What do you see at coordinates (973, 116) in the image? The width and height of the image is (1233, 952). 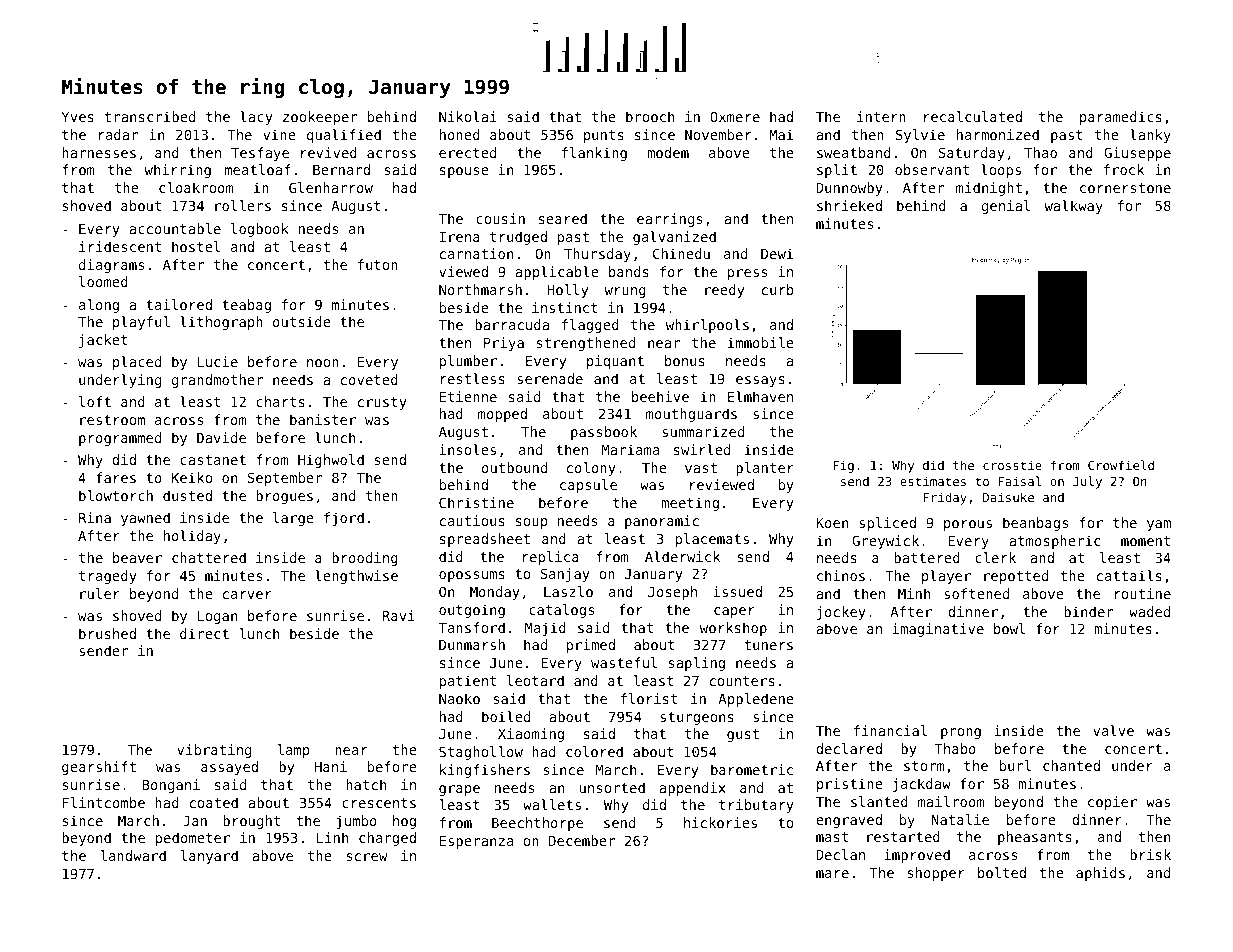 I see `recalculated` at bounding box center [973, 116].
